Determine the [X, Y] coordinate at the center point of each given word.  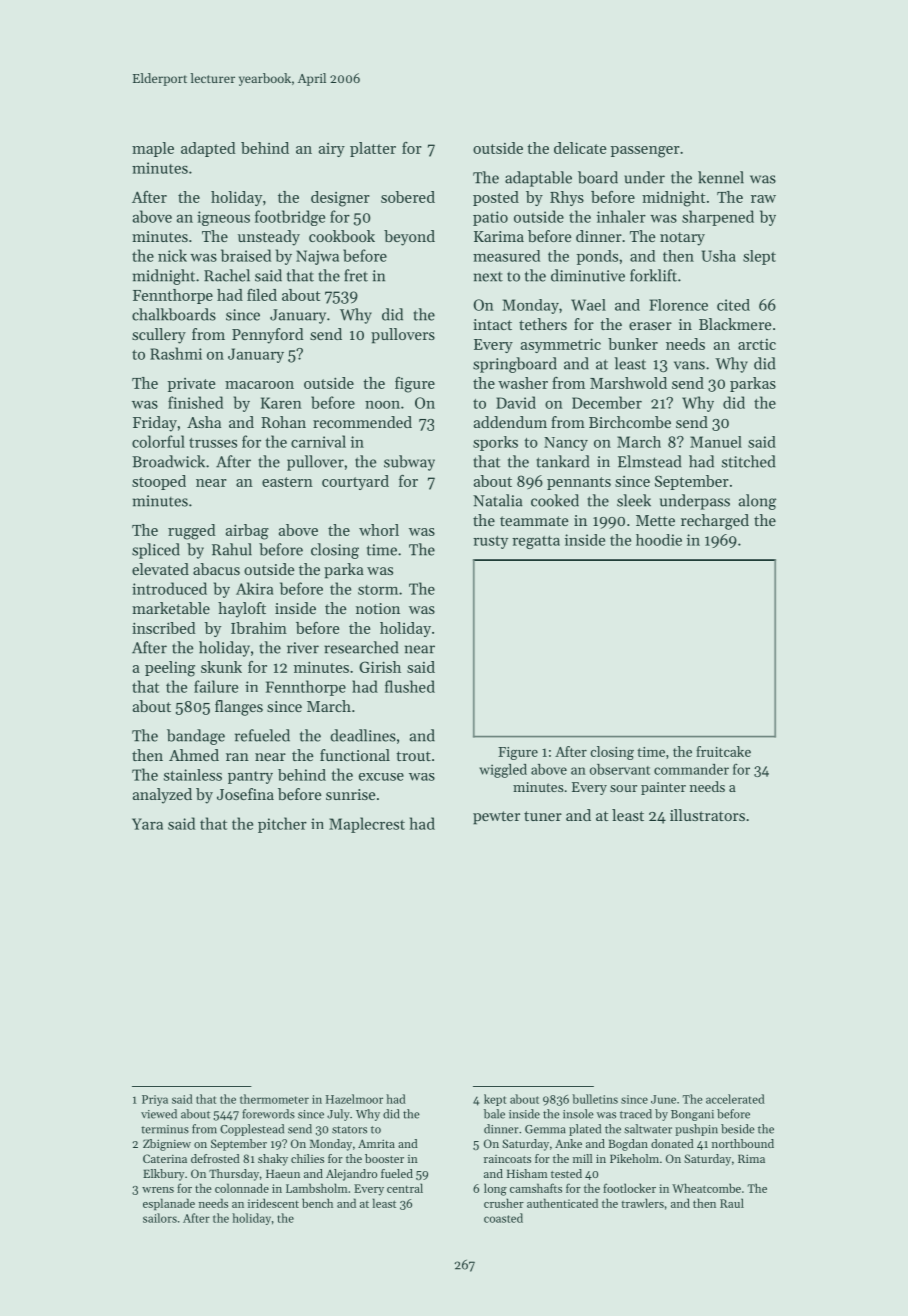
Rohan [283, 422]
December [607, 402]
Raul [732, 1203]
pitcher [282, 825]
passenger [645, 152]
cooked [555, 500]
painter [663, 788]
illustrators [707, 815]
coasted [503, 1218]
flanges [239, 708]
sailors [160, 1218]
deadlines [363, 735]
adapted [208, 149]
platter [373, 149]
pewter [496, 818]
